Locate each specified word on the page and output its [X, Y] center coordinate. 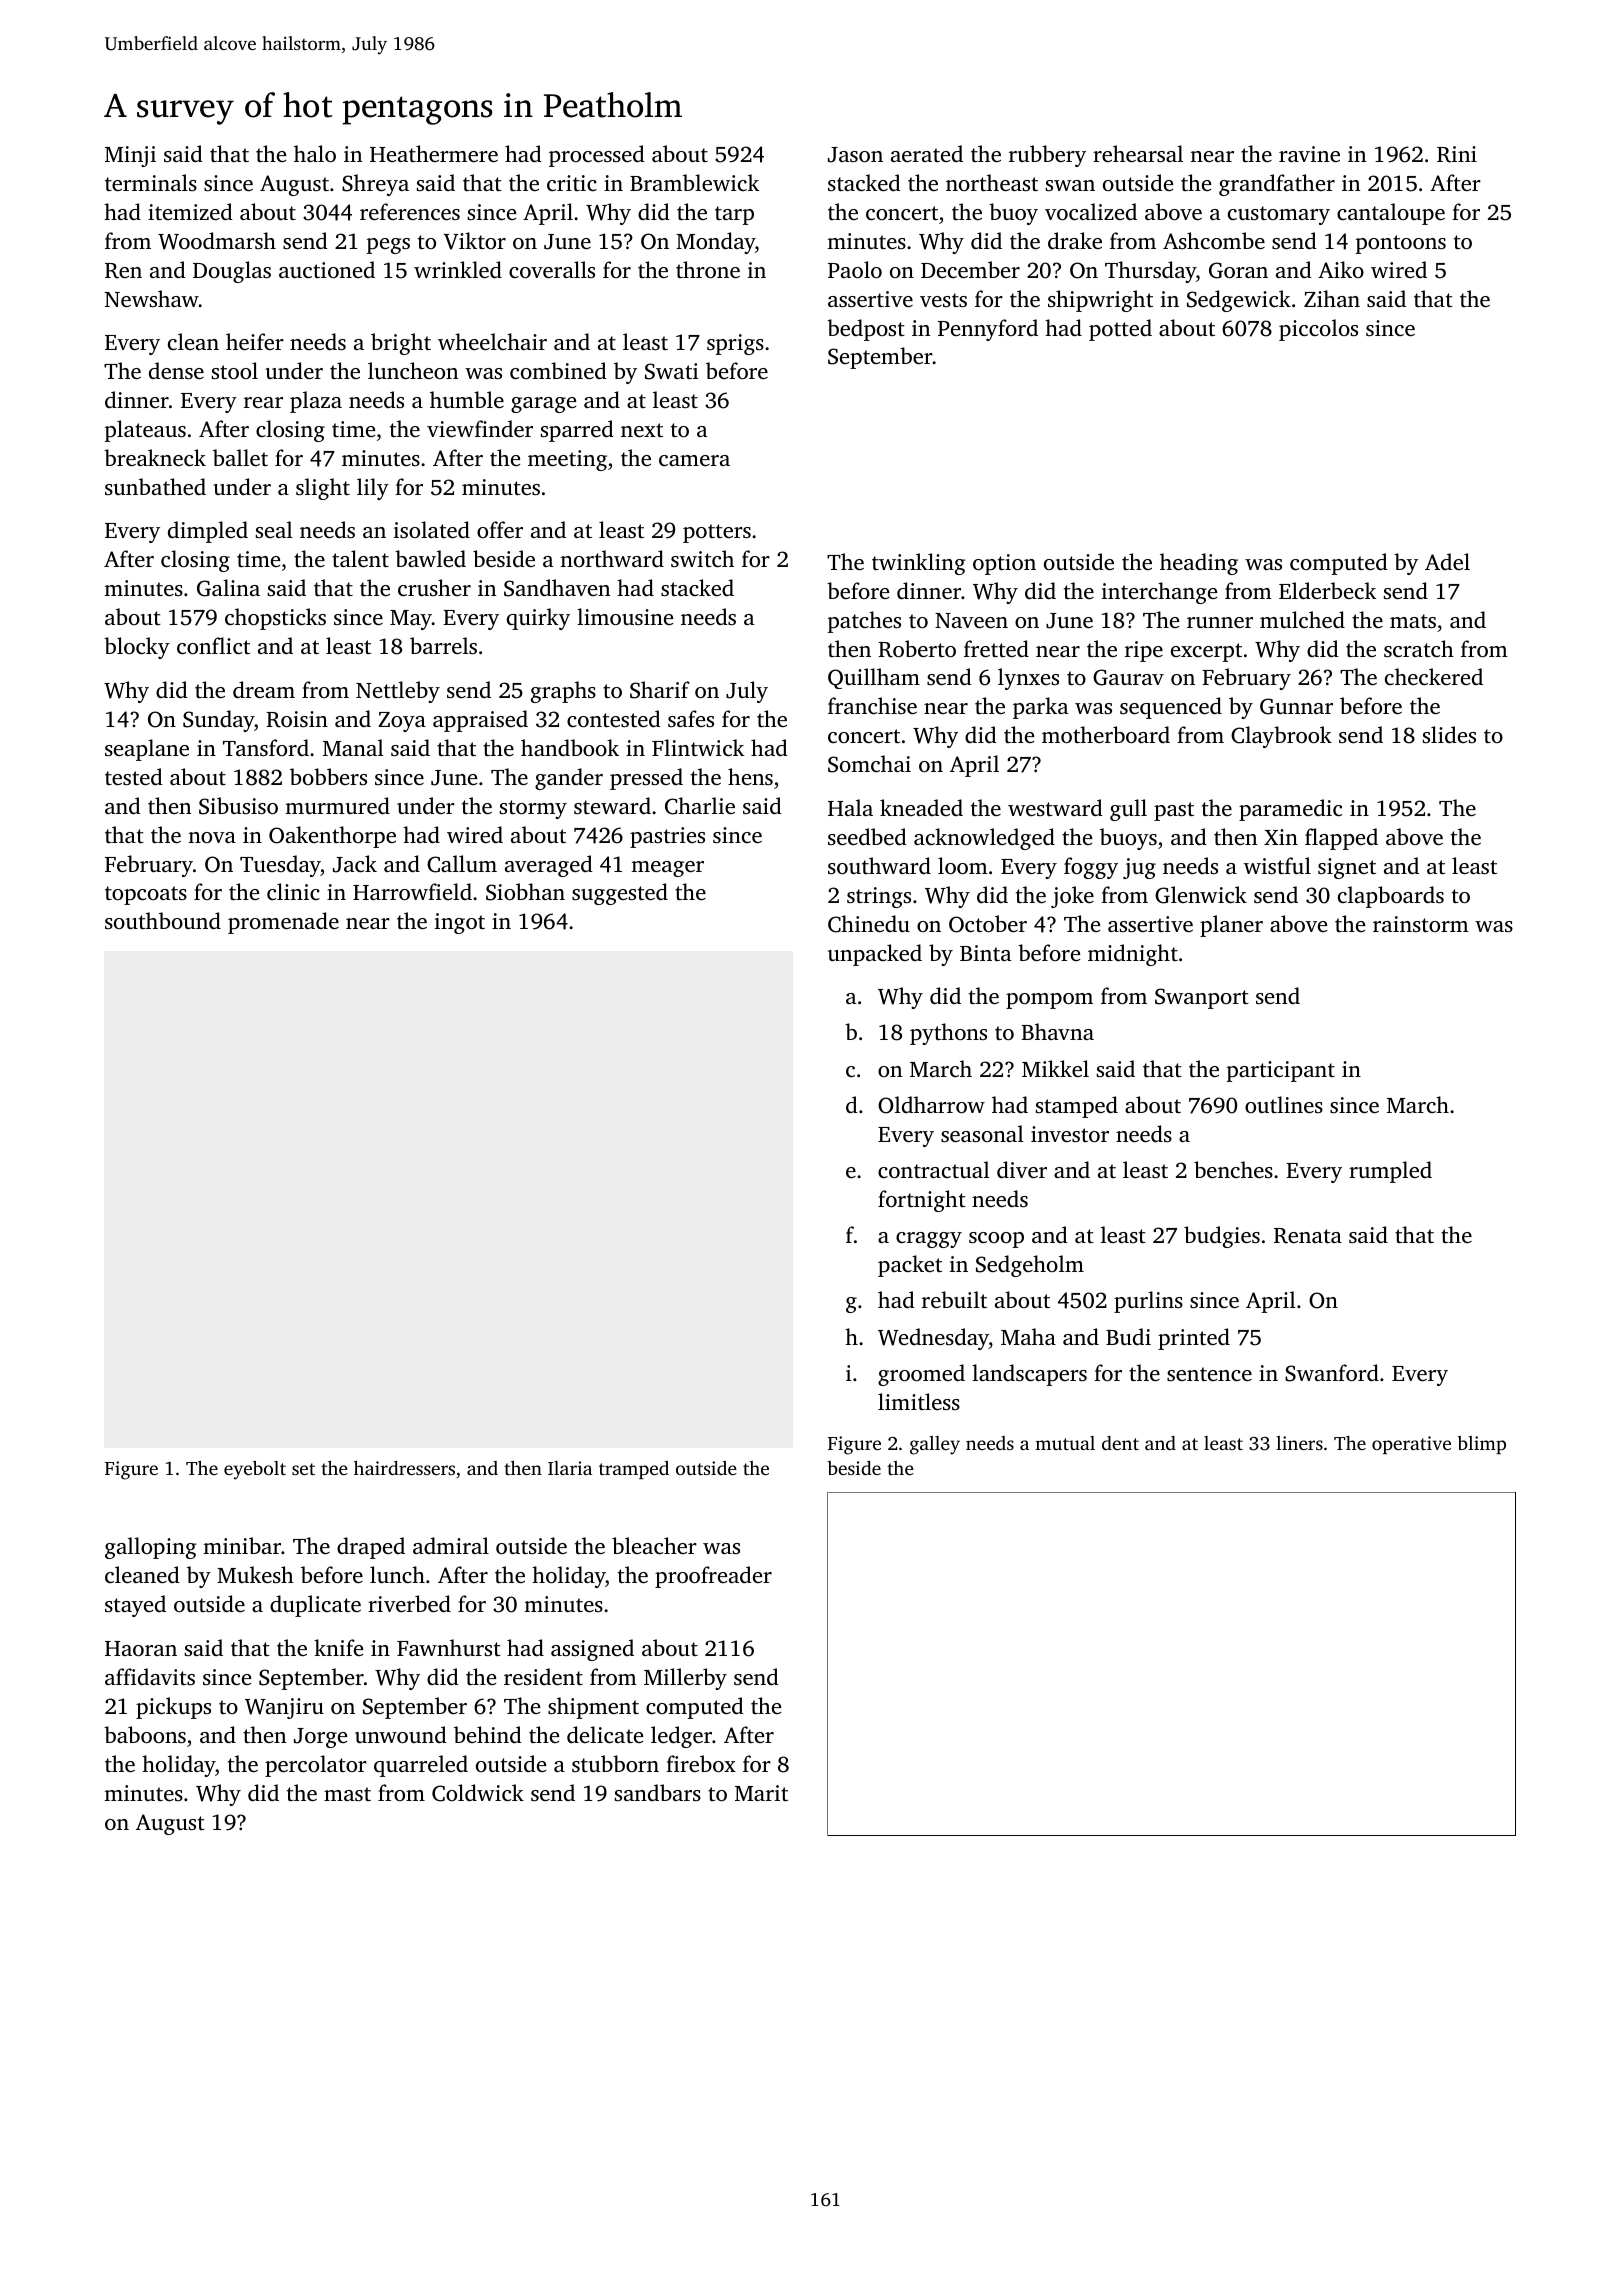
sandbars [658, 1792]
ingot [460, 923]
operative [1411, 1445]
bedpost [866, 330]
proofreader [713, 1577]
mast [347, 1794]
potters [717, 533]
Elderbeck [1327, 590]
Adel [1447, 561]
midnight [1133, 955]
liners [1299, 1443]
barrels [443, 645]
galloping [151, 1548]
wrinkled [458, 269]
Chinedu [869, 924]
